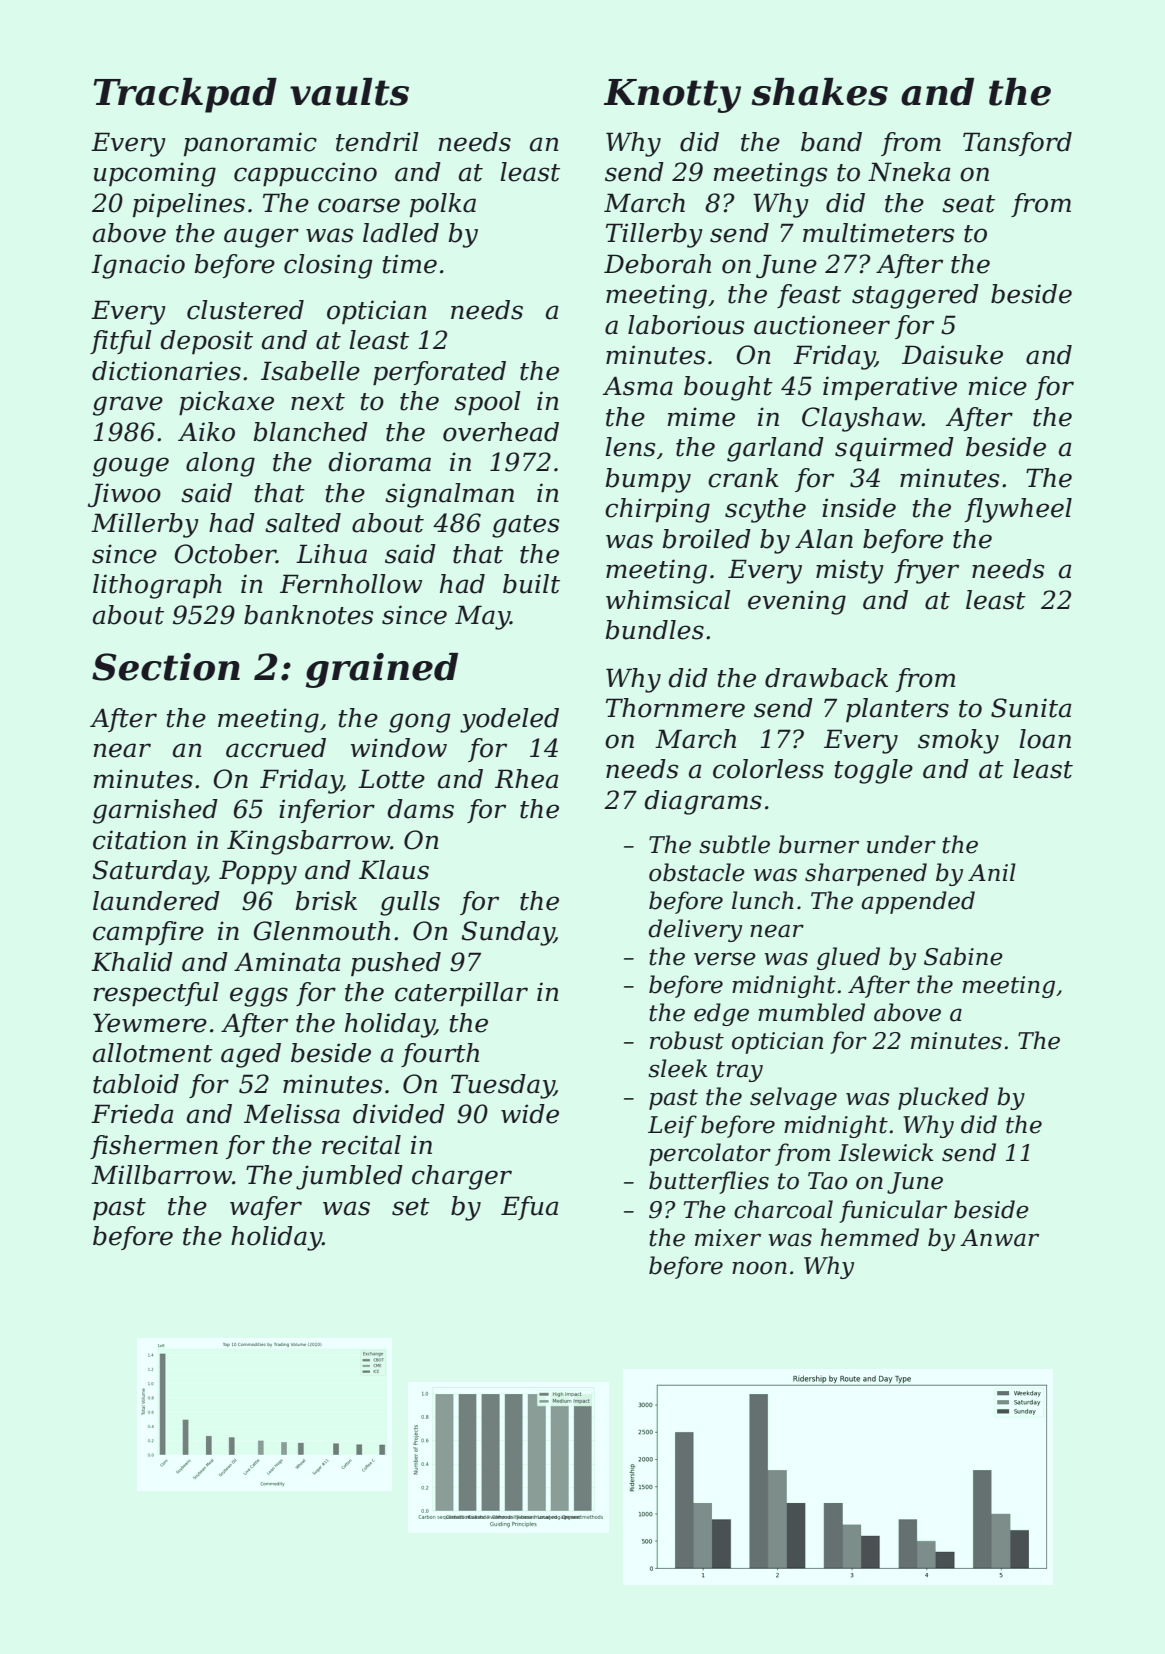 The image size is (1165, 1654). Describe the element at coordinates (672, 96) in the screenshot. I see `Knotty` at that location.
